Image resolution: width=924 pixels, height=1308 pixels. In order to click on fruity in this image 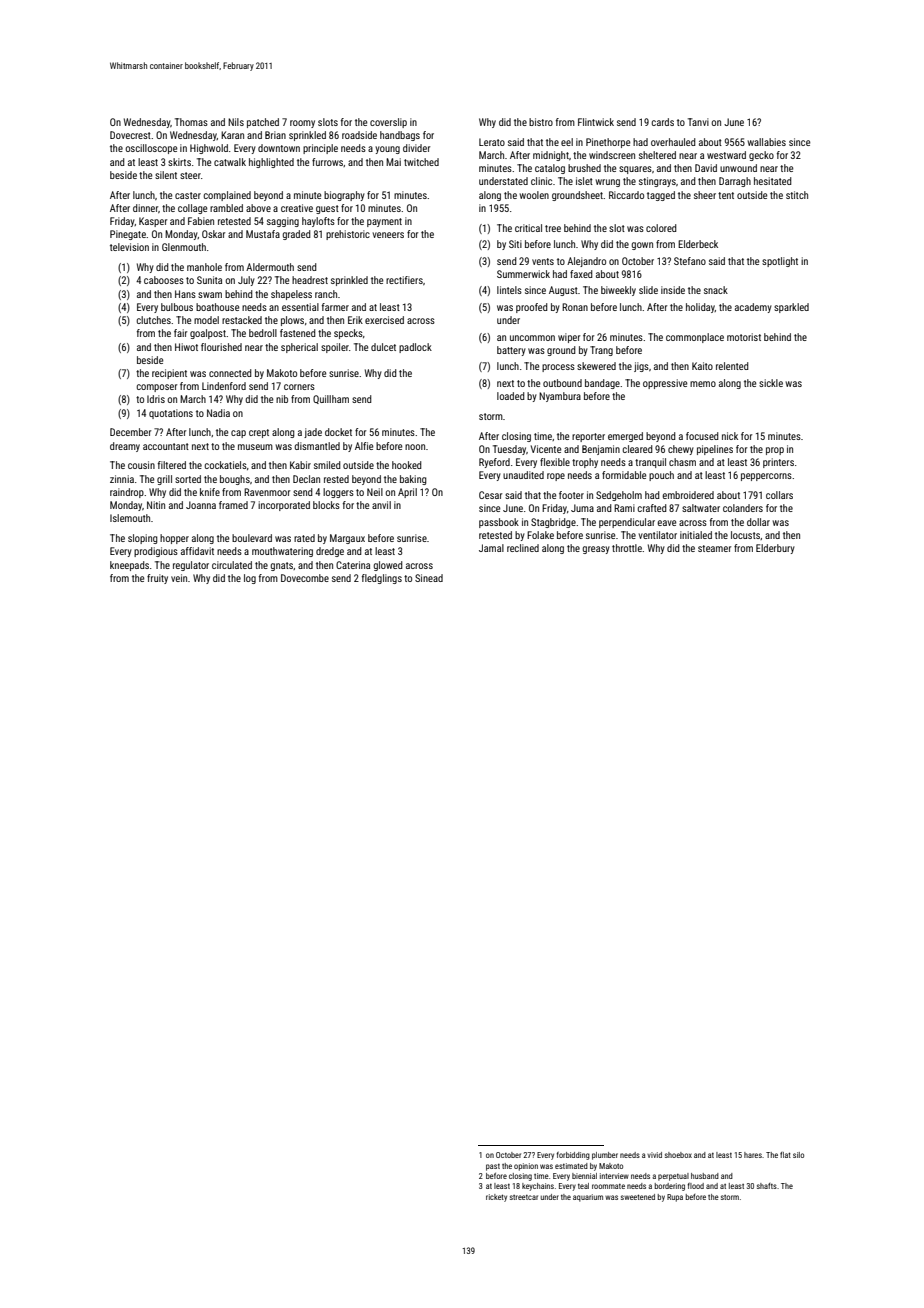, I will do `click(157, 579)`.
